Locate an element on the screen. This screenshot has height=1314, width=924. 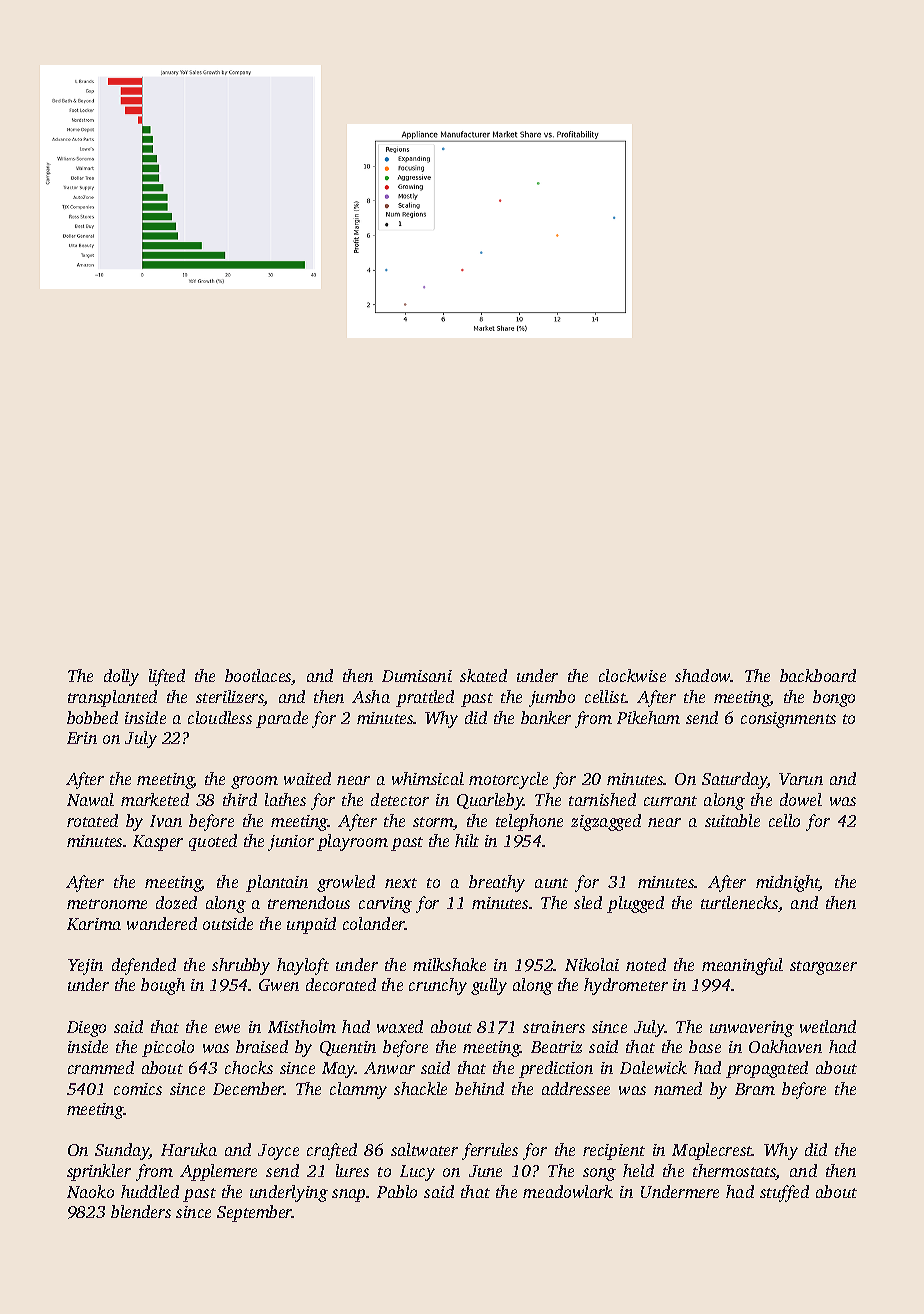
Quarleby is located at coordinates (490, 801).
